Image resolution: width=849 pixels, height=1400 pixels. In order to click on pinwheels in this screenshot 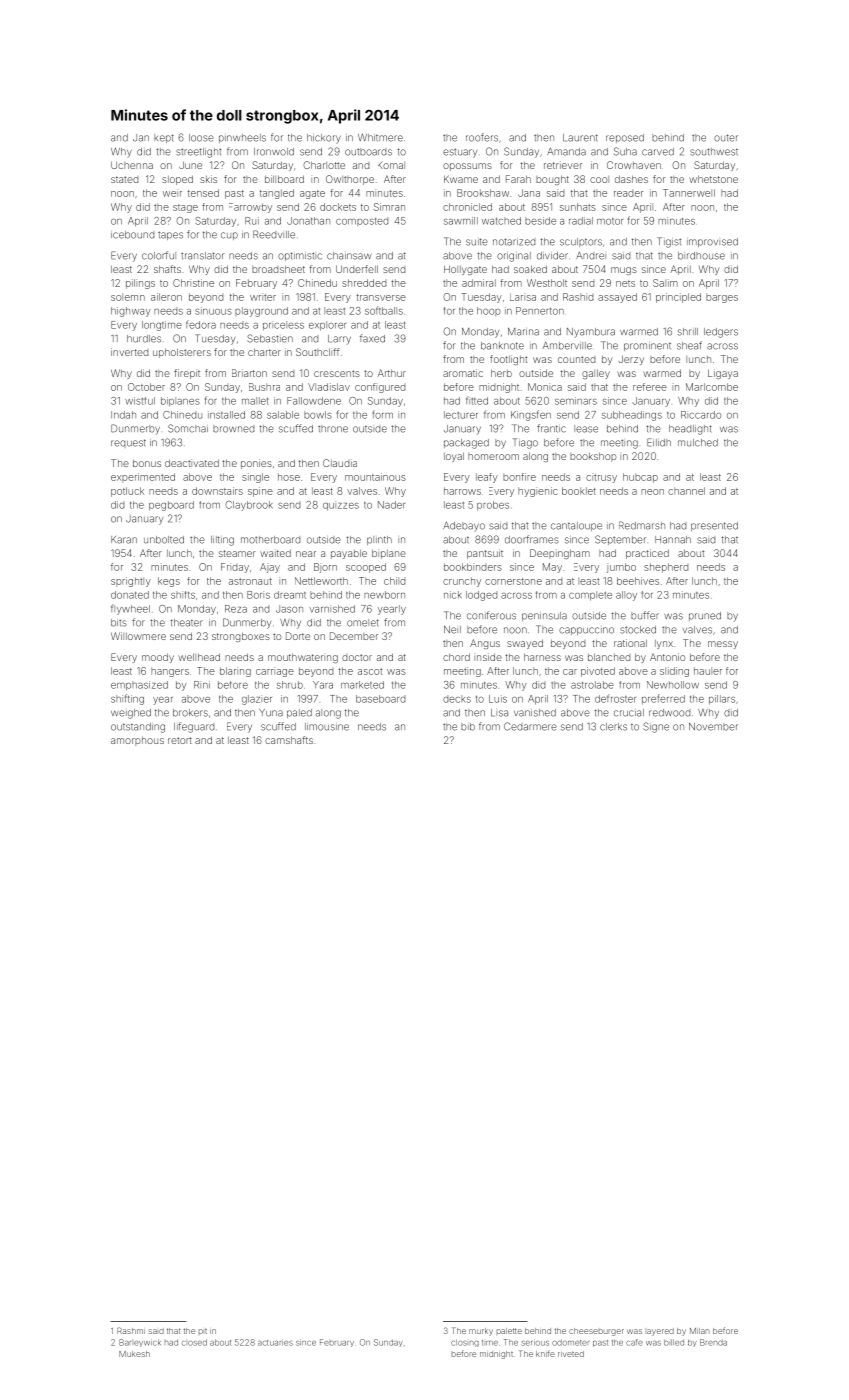, I will do `click(242, 138)`.
